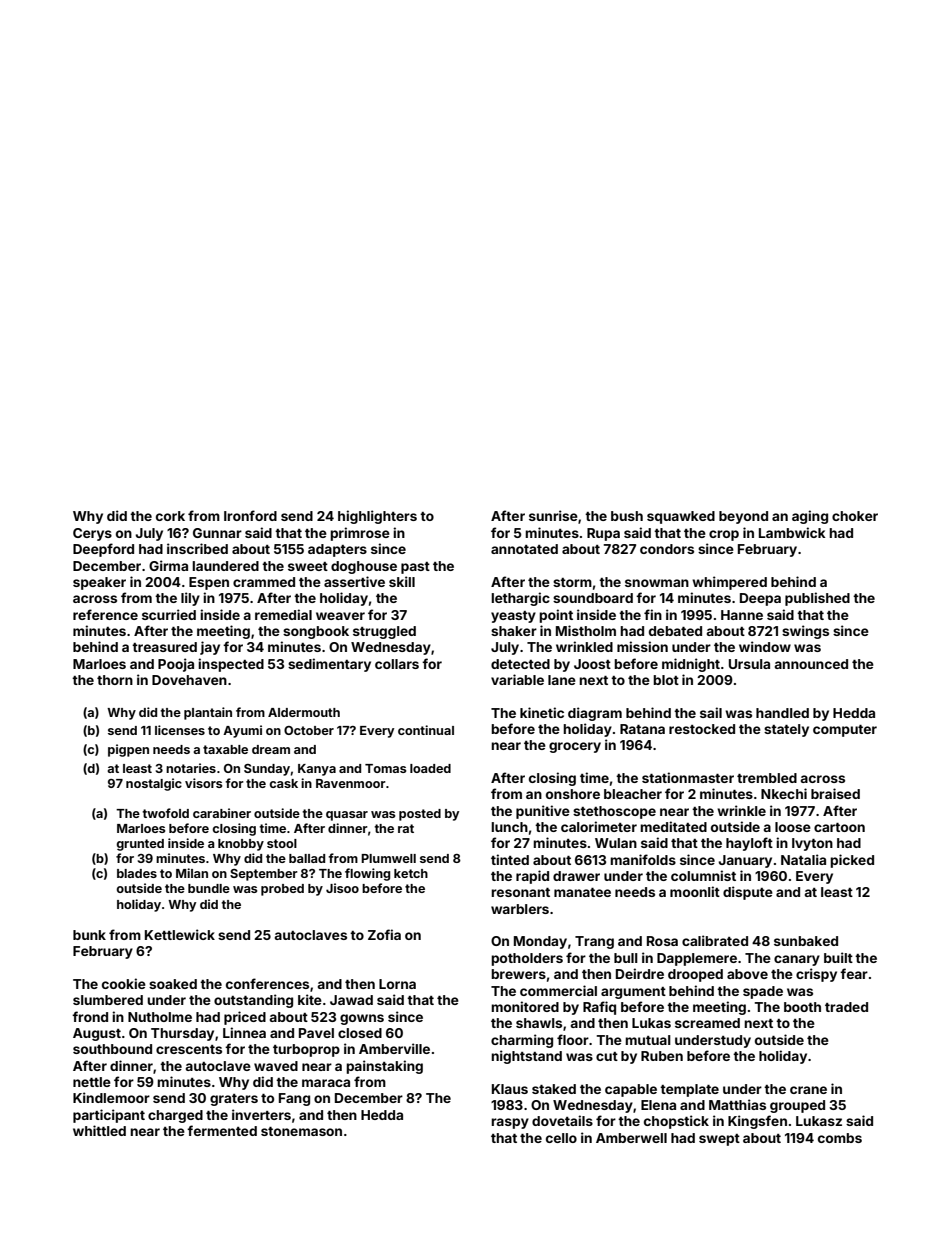 The image size is (952, 1233). What do you see at coordinates (719, 1140) in the screenshot?
I see `swept` at bounding box center [719, 1140].
